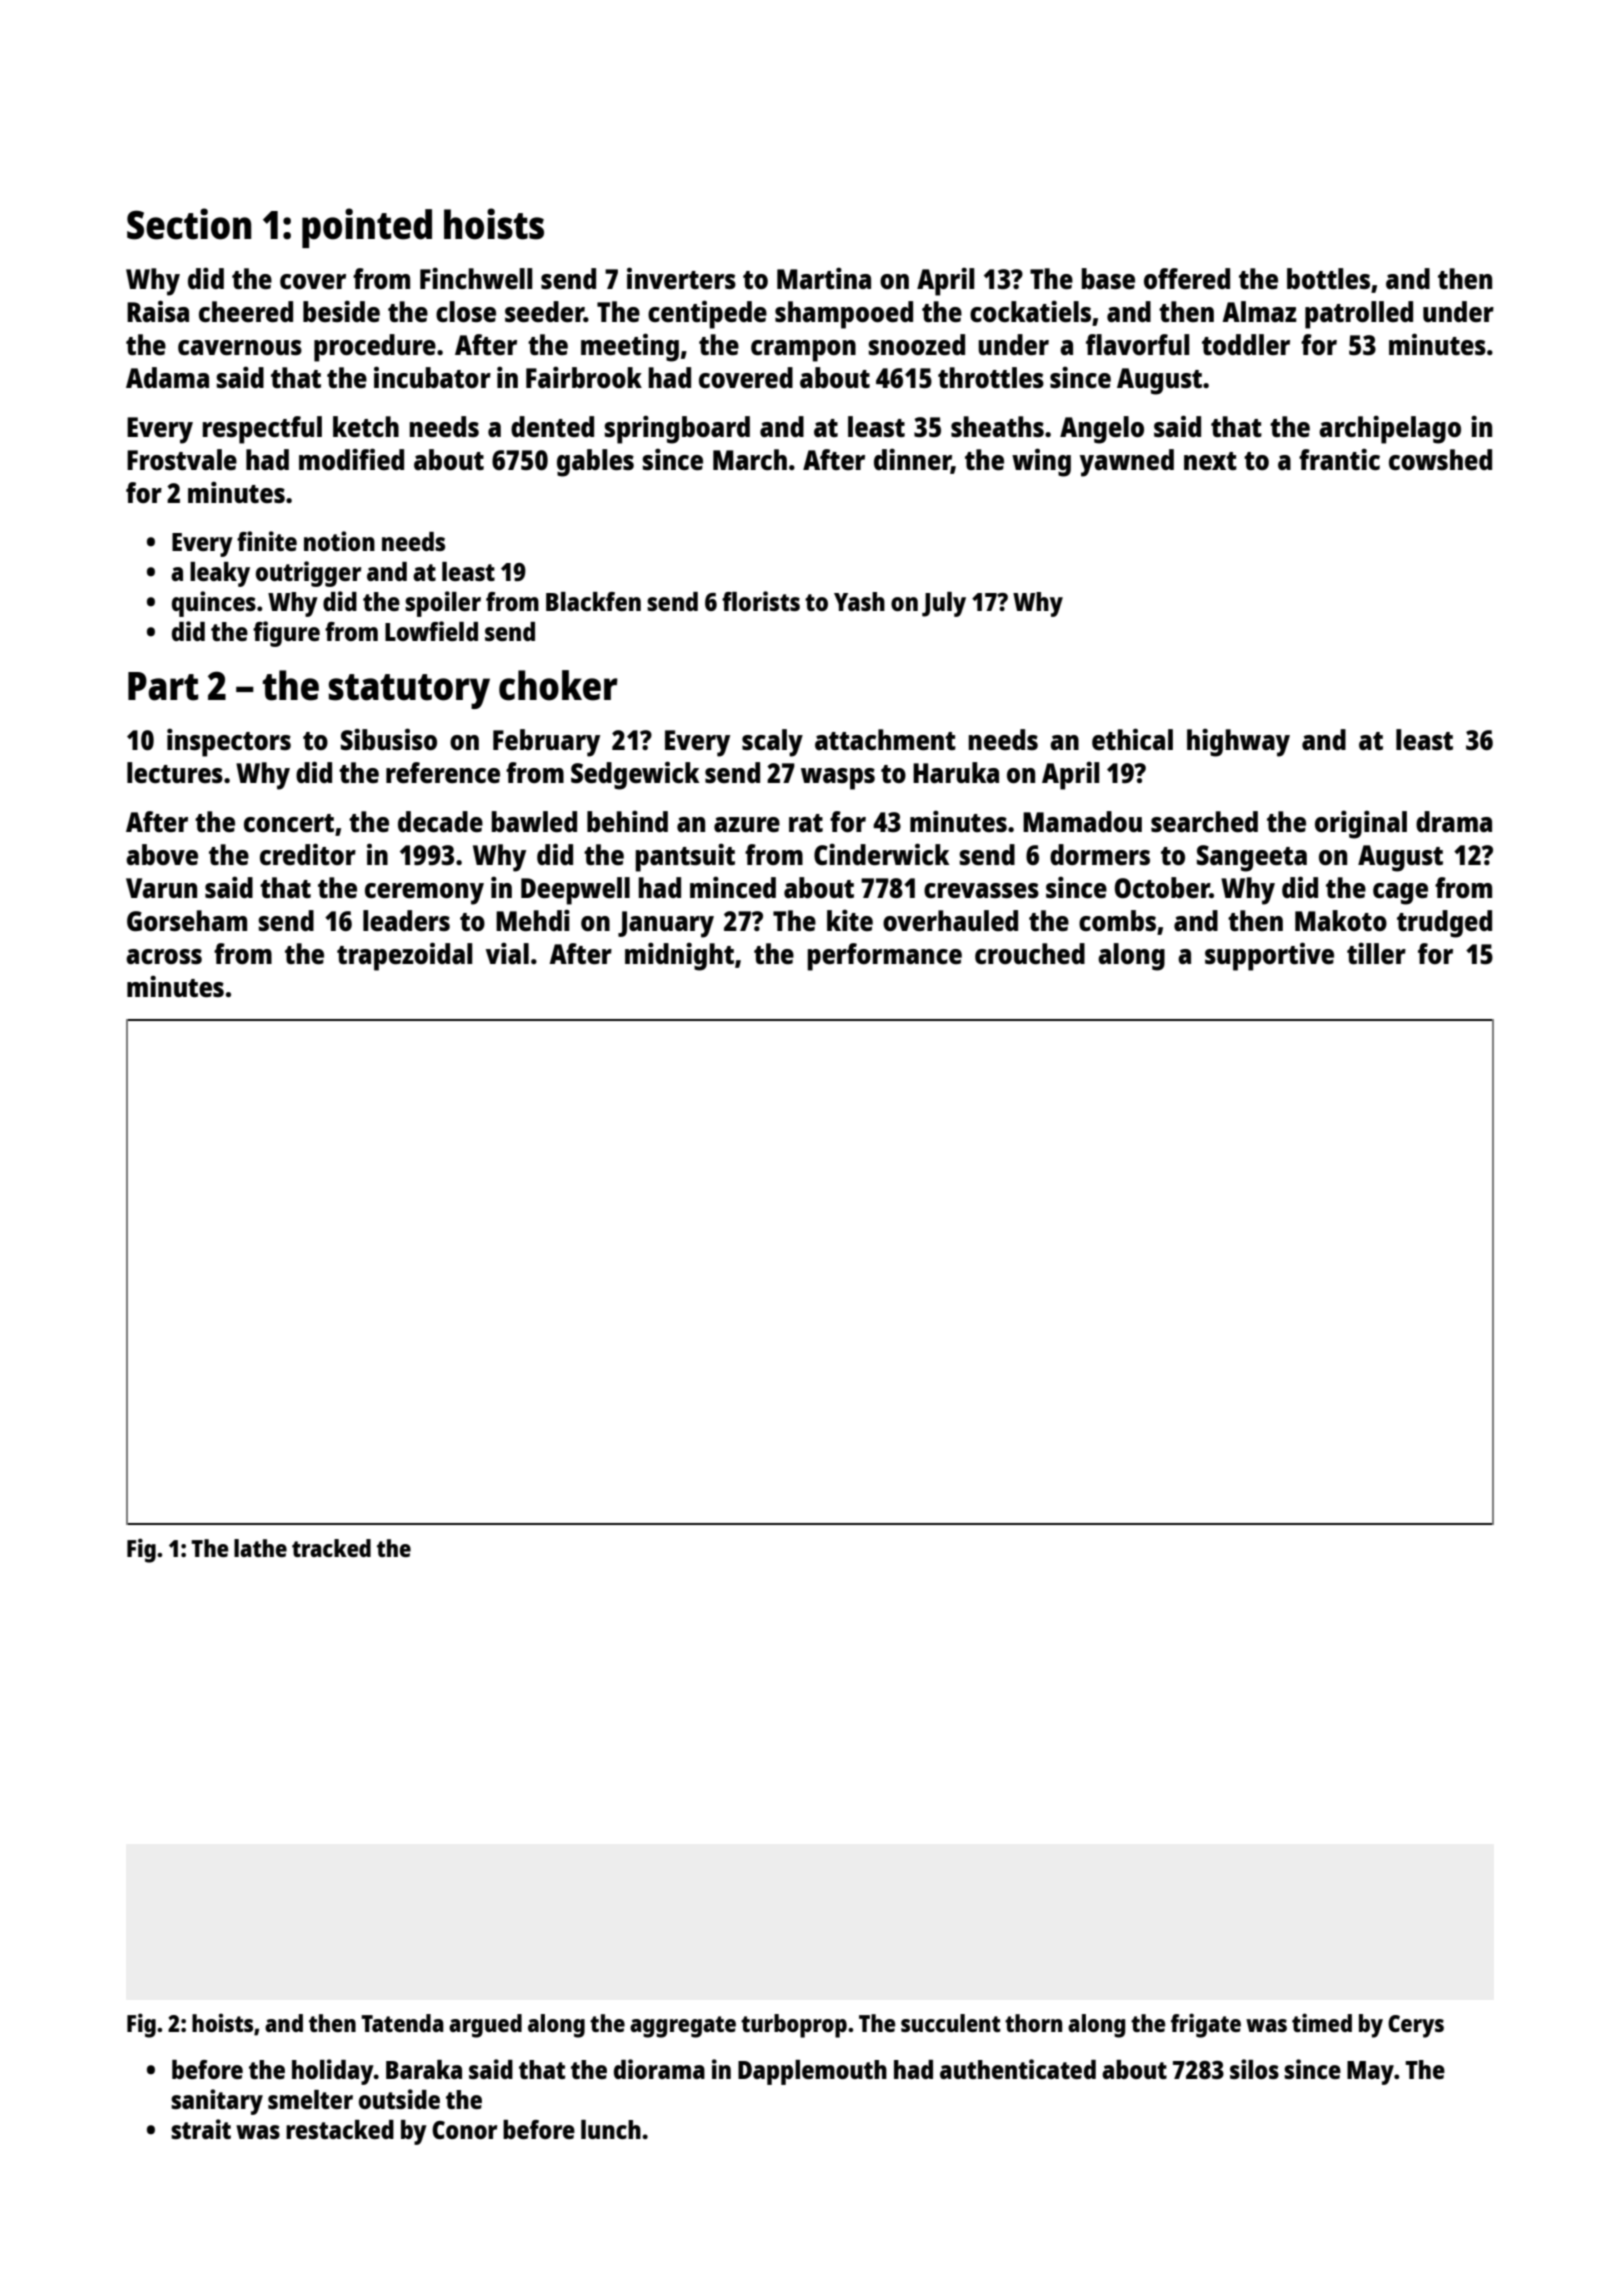 The width and height of the document is (1620, 2292). I want to click on lathe, so click(260, 1548).
